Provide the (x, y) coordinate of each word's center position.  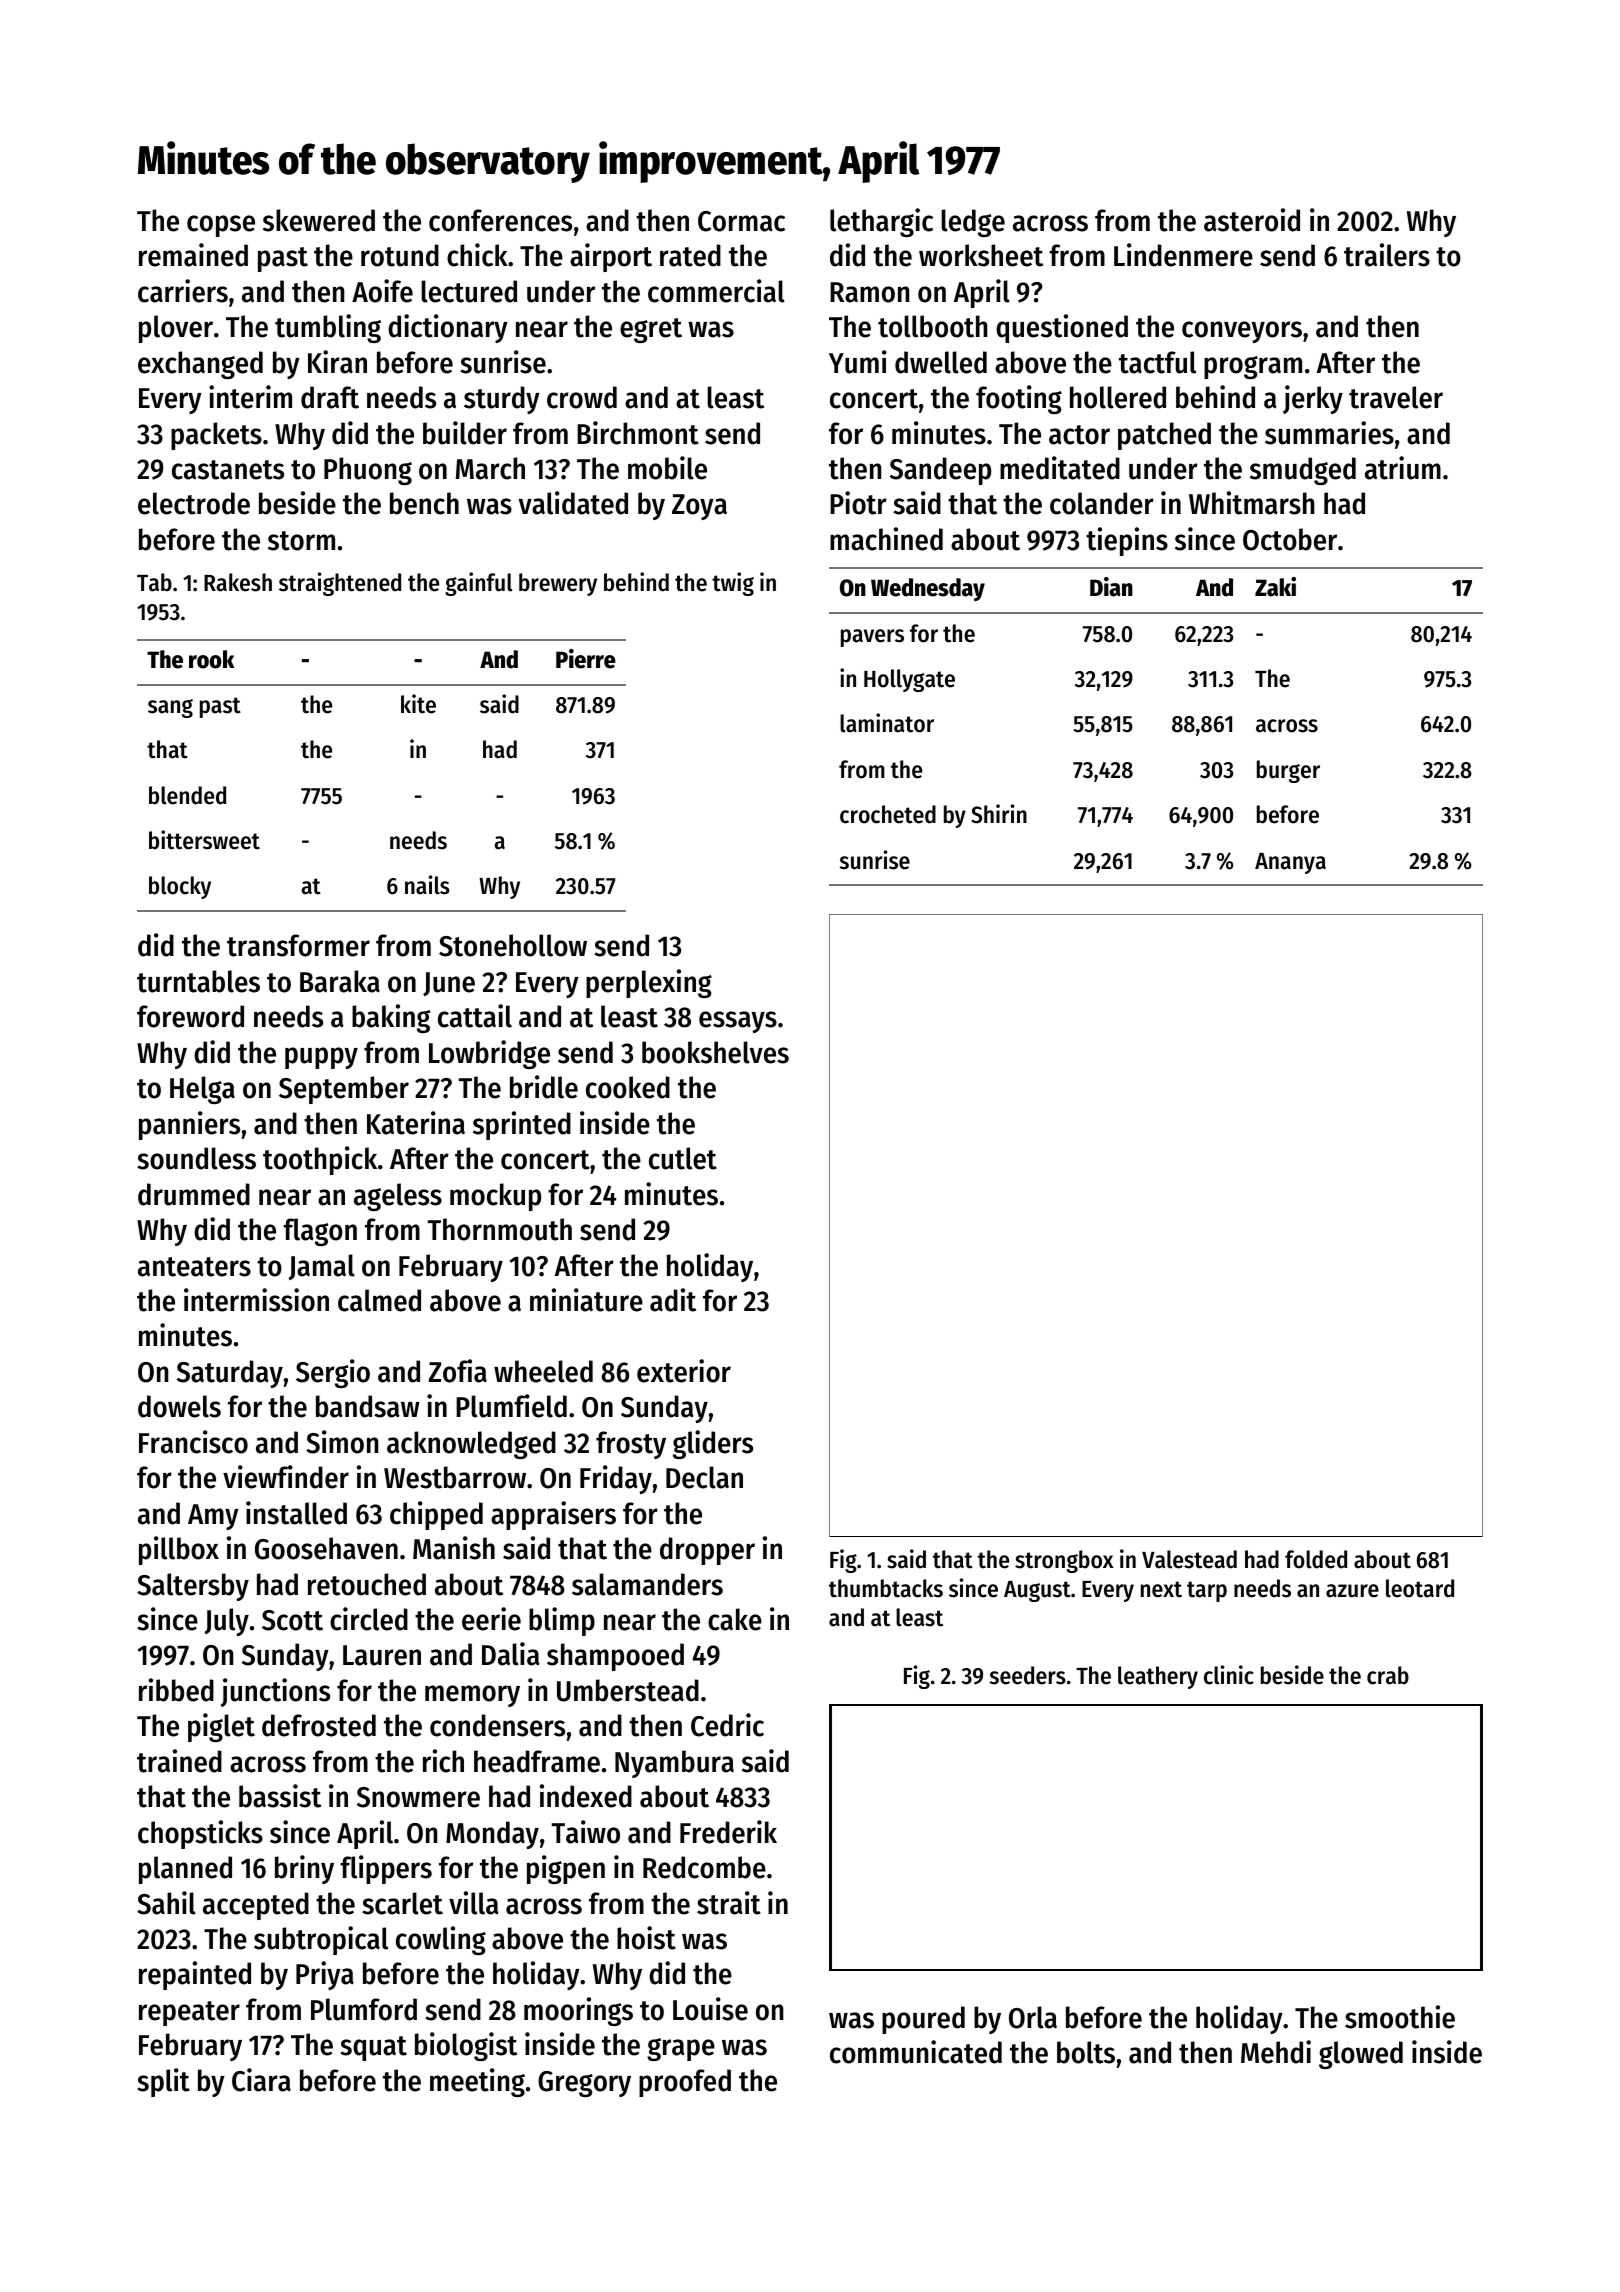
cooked (628, 1087)
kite (418, 704)
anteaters (194, 1267)
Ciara (261, 2080)
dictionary (448, 328)
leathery (1158, 1677)
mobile (667, 468)
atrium (1403, 468)
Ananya (1290, 863)
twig (733, 584)
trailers (1387, 255)
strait (729, 1903)
